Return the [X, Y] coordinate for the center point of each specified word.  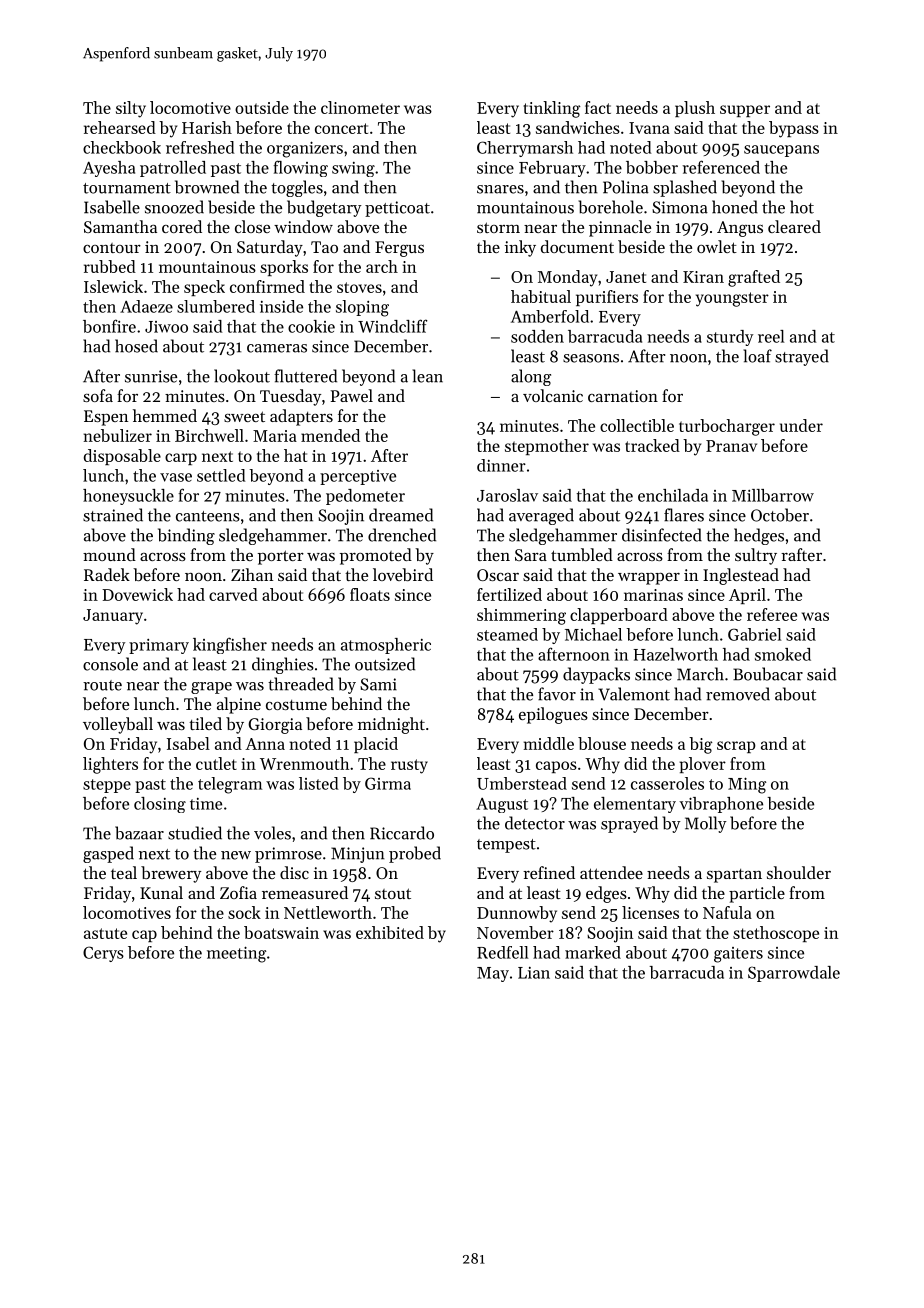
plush [695, 109]
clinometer [360, 107]
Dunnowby [517, 914]
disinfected [662, 535]
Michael [593, 634]
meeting [236, 954]
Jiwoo [166, 327]
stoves [359, 287]
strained [113, 515]
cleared [794, 226]
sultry [756, 556]
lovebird [403, 574]
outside [262, 107]
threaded [301, 684]
